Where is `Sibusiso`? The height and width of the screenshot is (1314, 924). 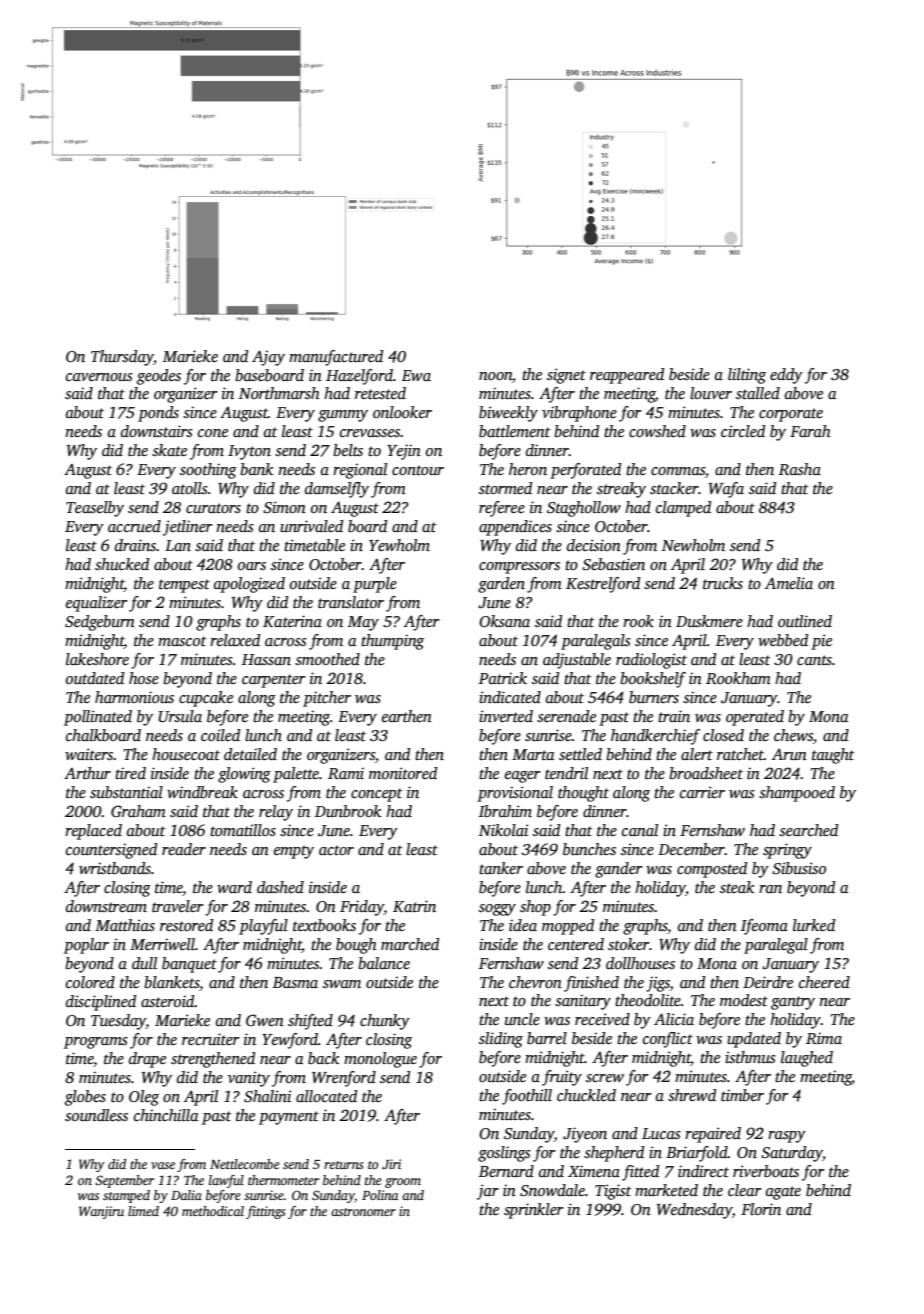 Sibusiso is located at coordinates (799, 868).
